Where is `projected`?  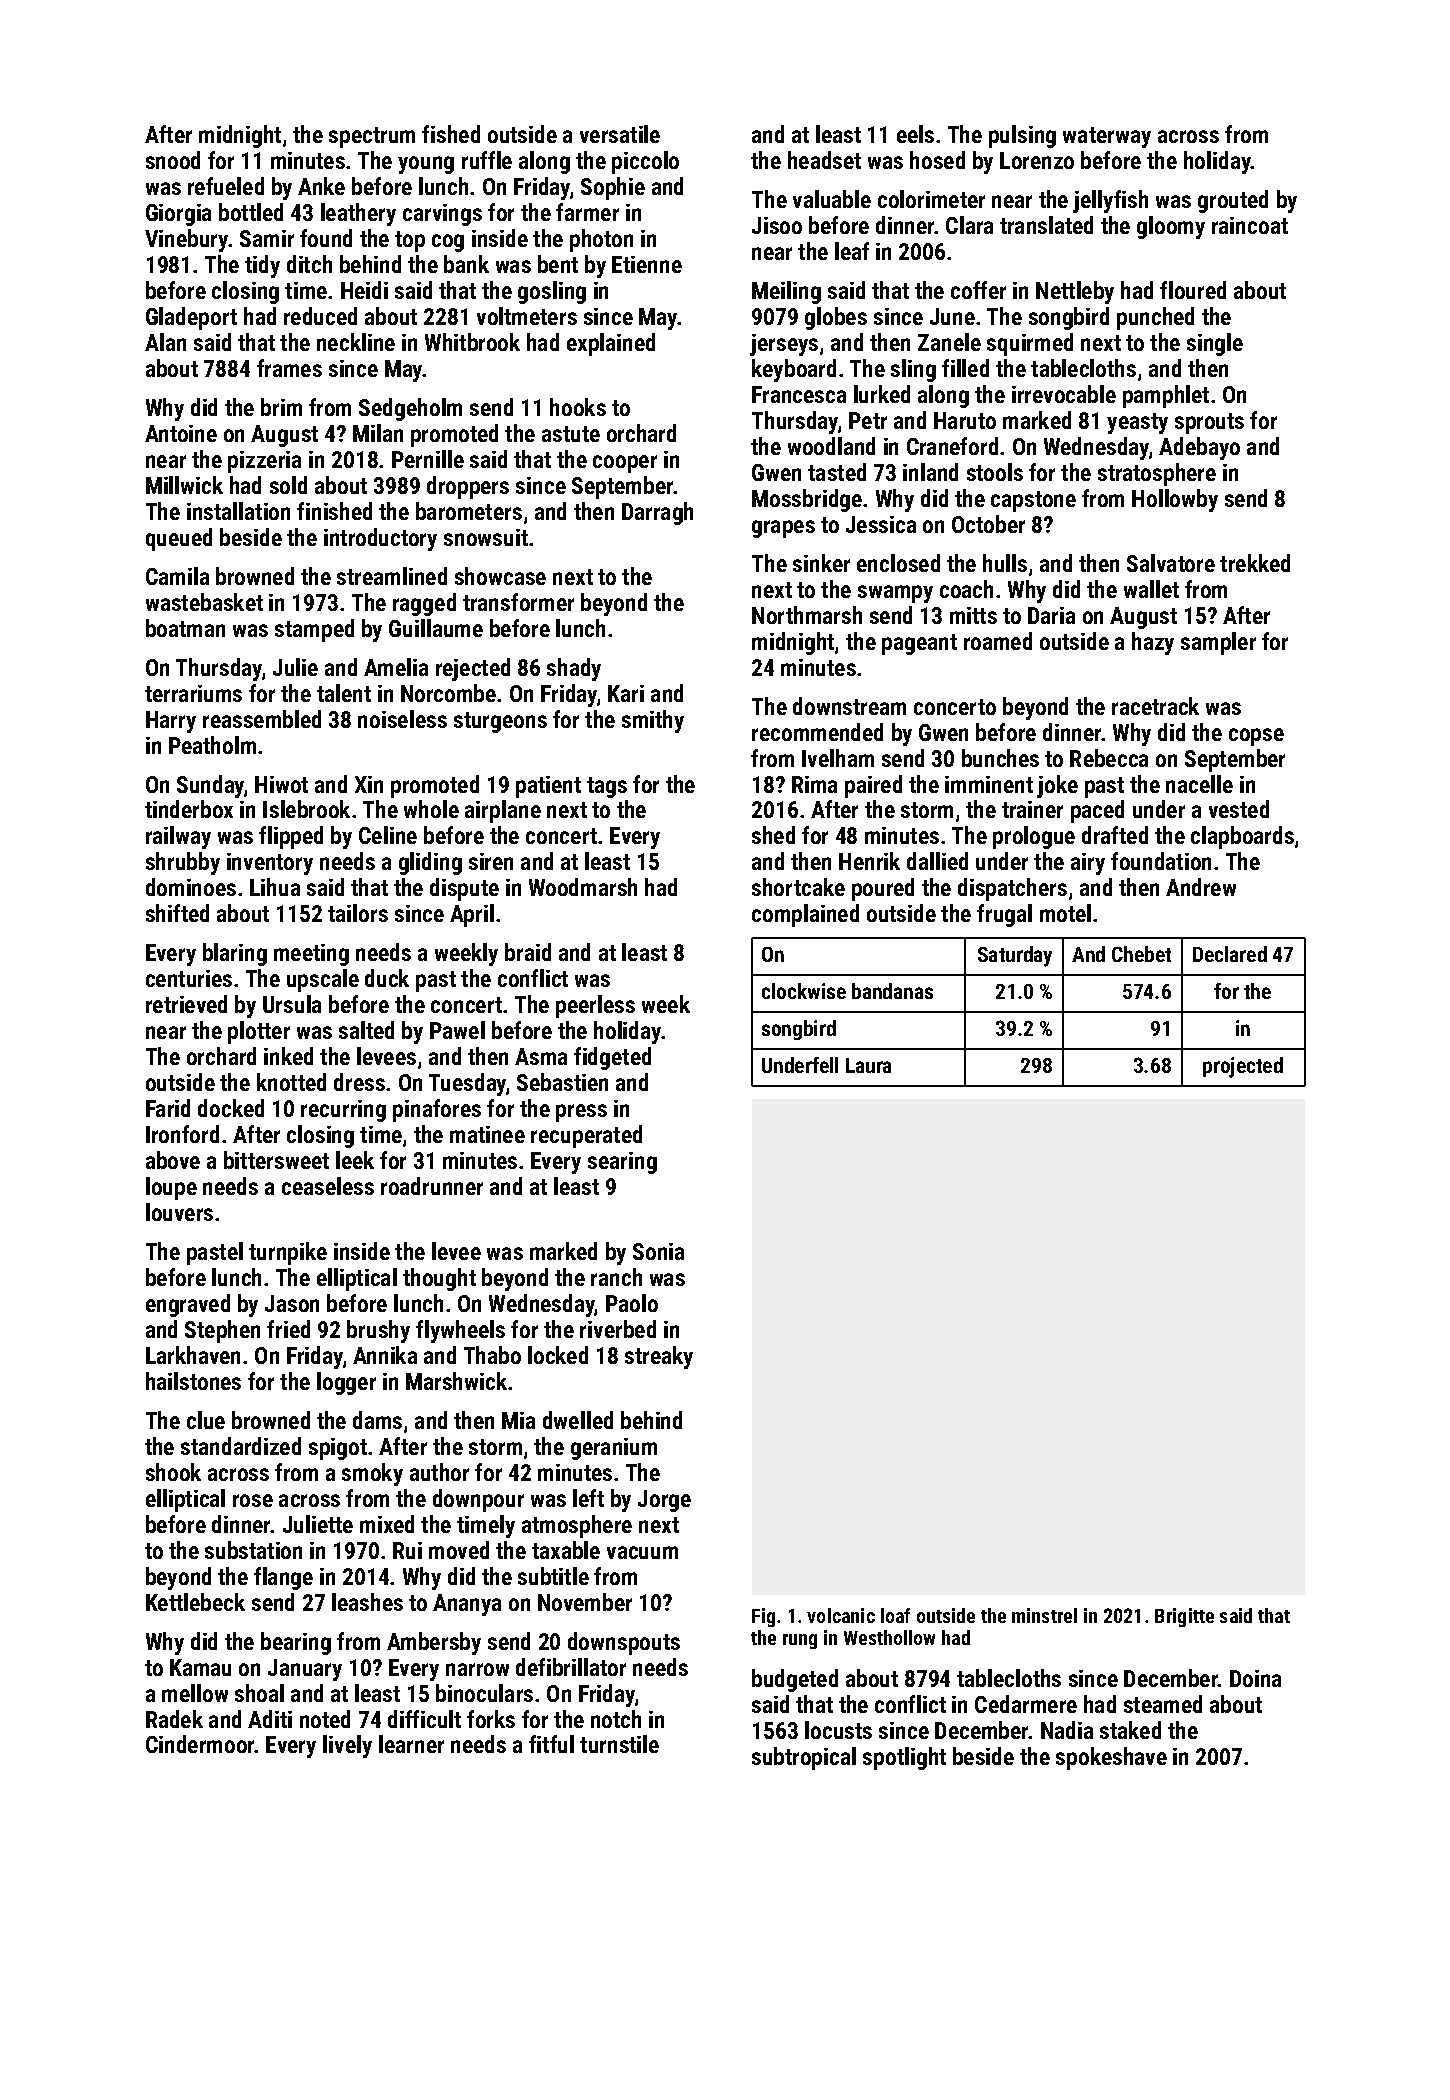 projected is located at coordinates (1243, 1067).
